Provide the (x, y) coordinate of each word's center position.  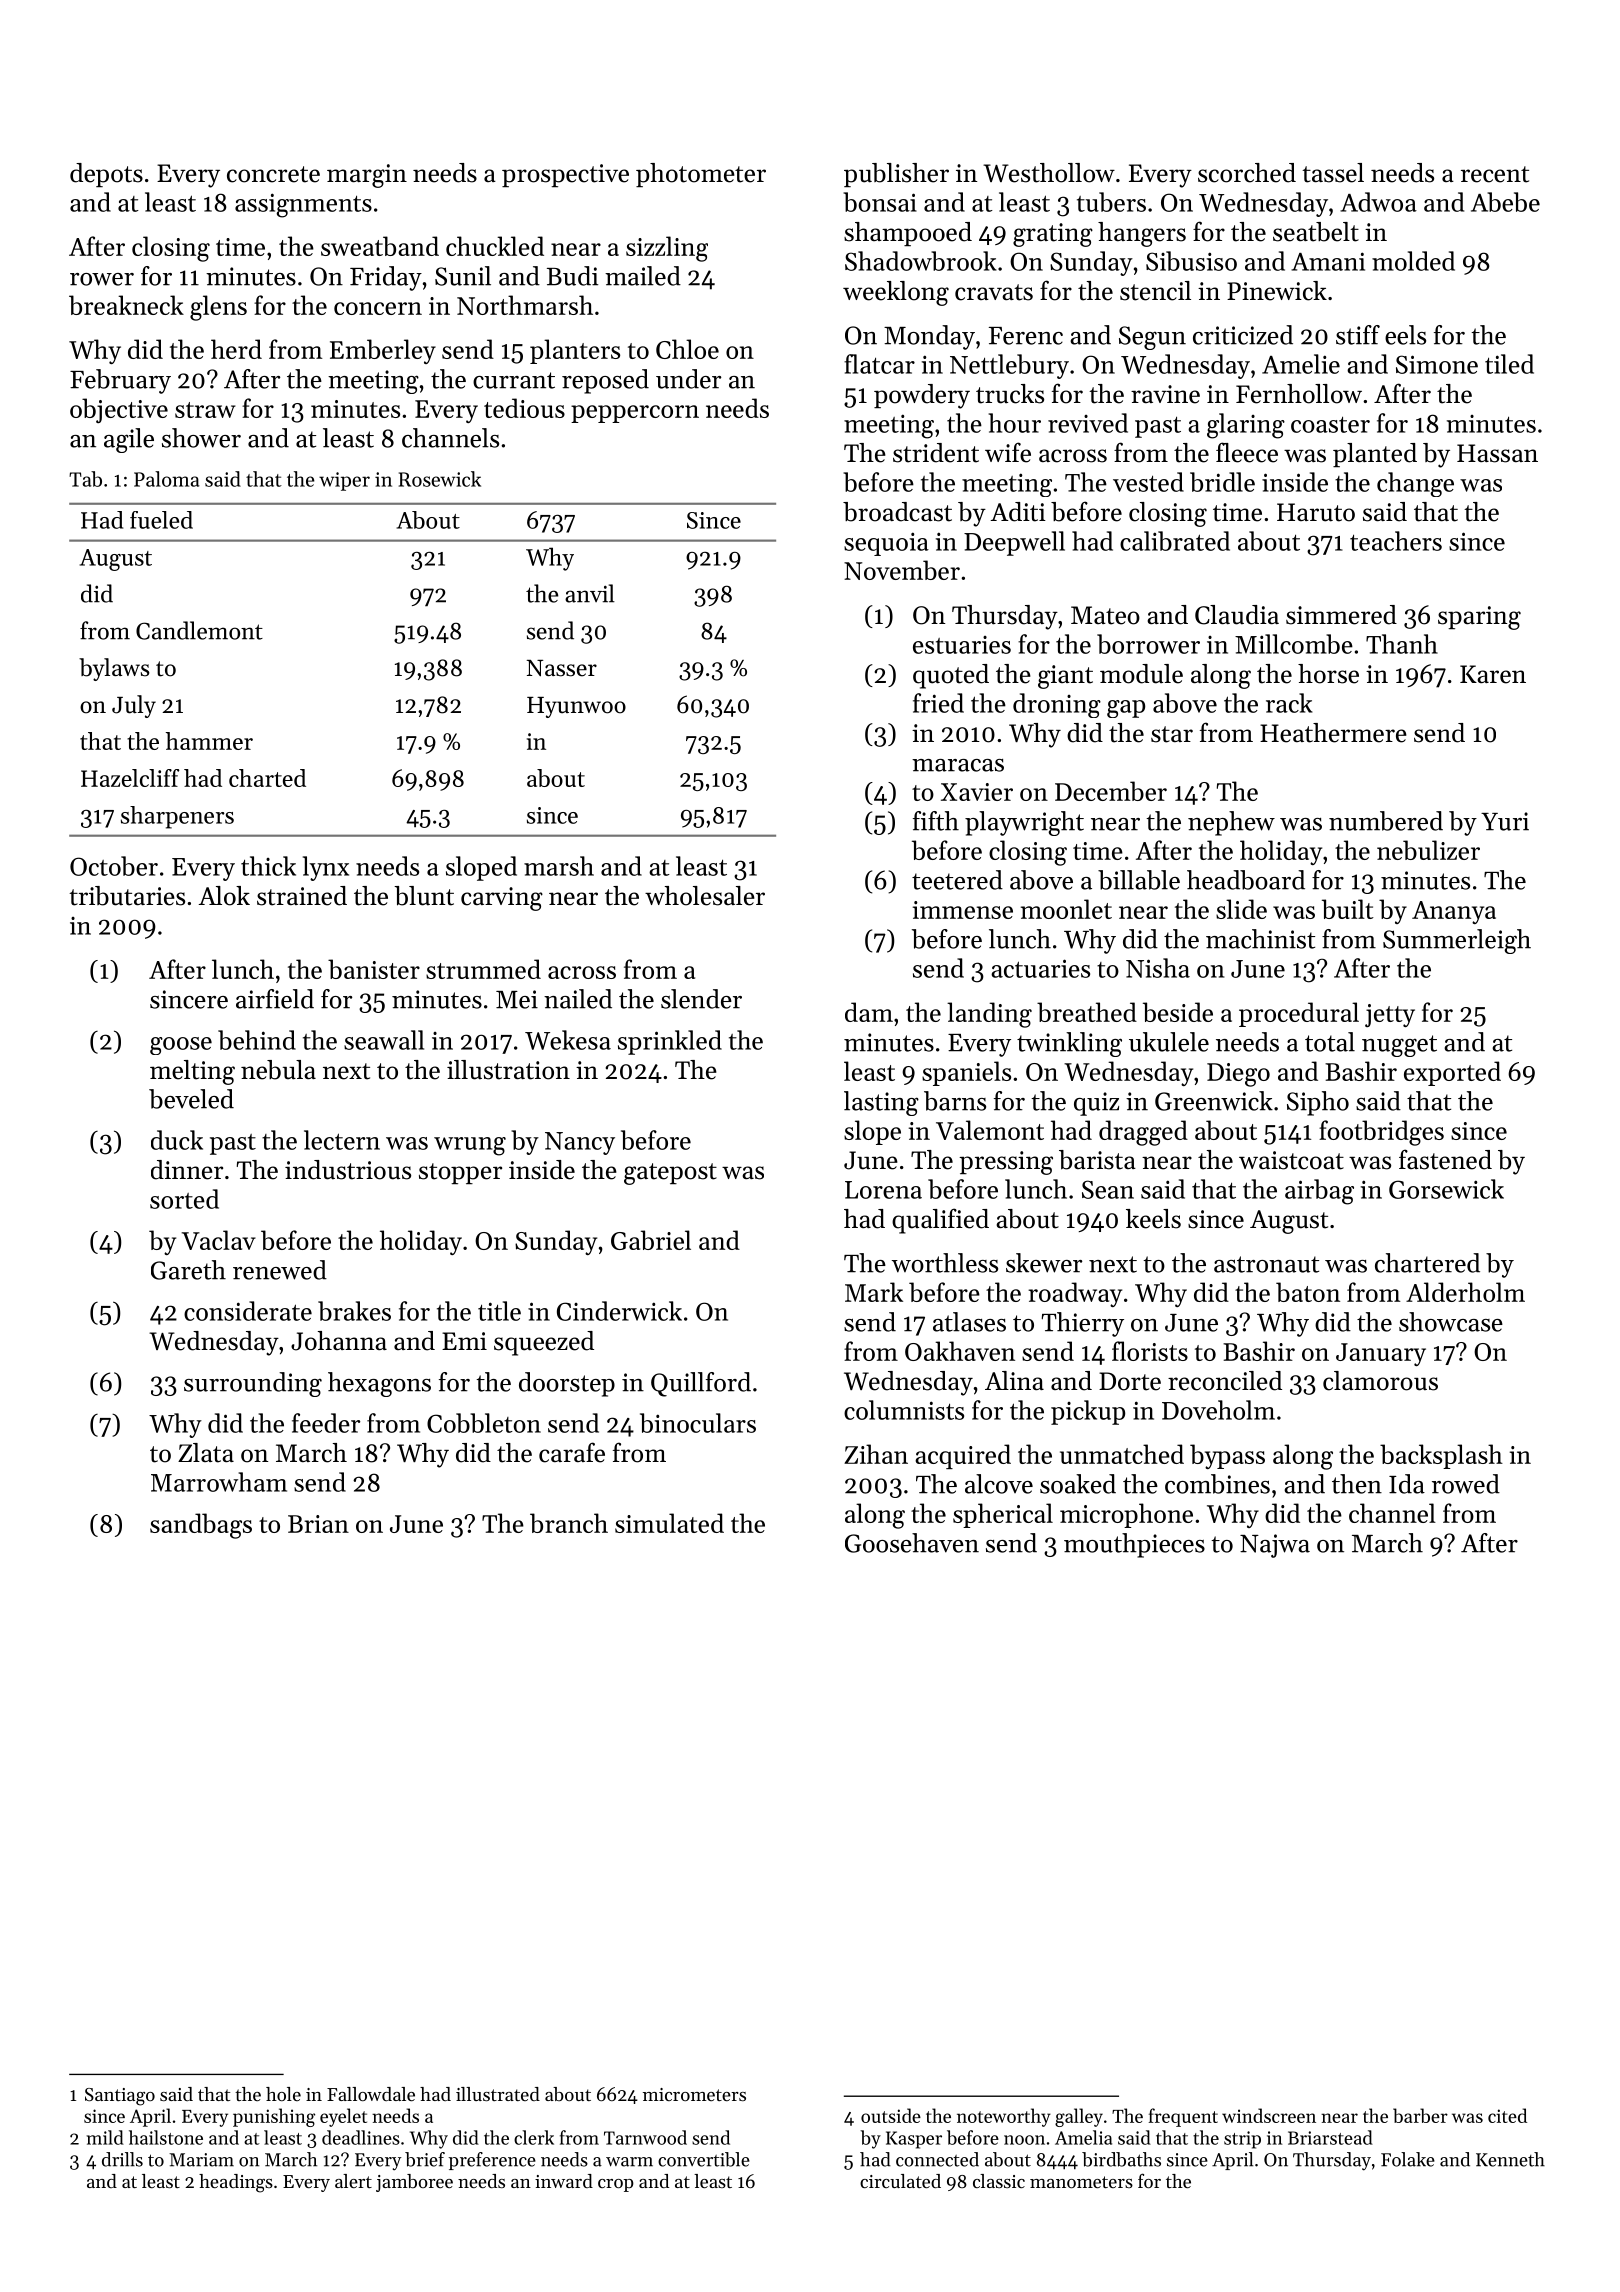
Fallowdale (371, 2094)
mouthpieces (1134, 1545)
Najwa (1275, 1546)
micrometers (694, 2094)
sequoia (886, 544)
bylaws (114, 669)
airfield (275, 999)
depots (106, 175)
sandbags (201, 1526)
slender (701, 999)
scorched (1247, 173)
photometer (701, 175)
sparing (1479, 618)
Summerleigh (1457, 941)
